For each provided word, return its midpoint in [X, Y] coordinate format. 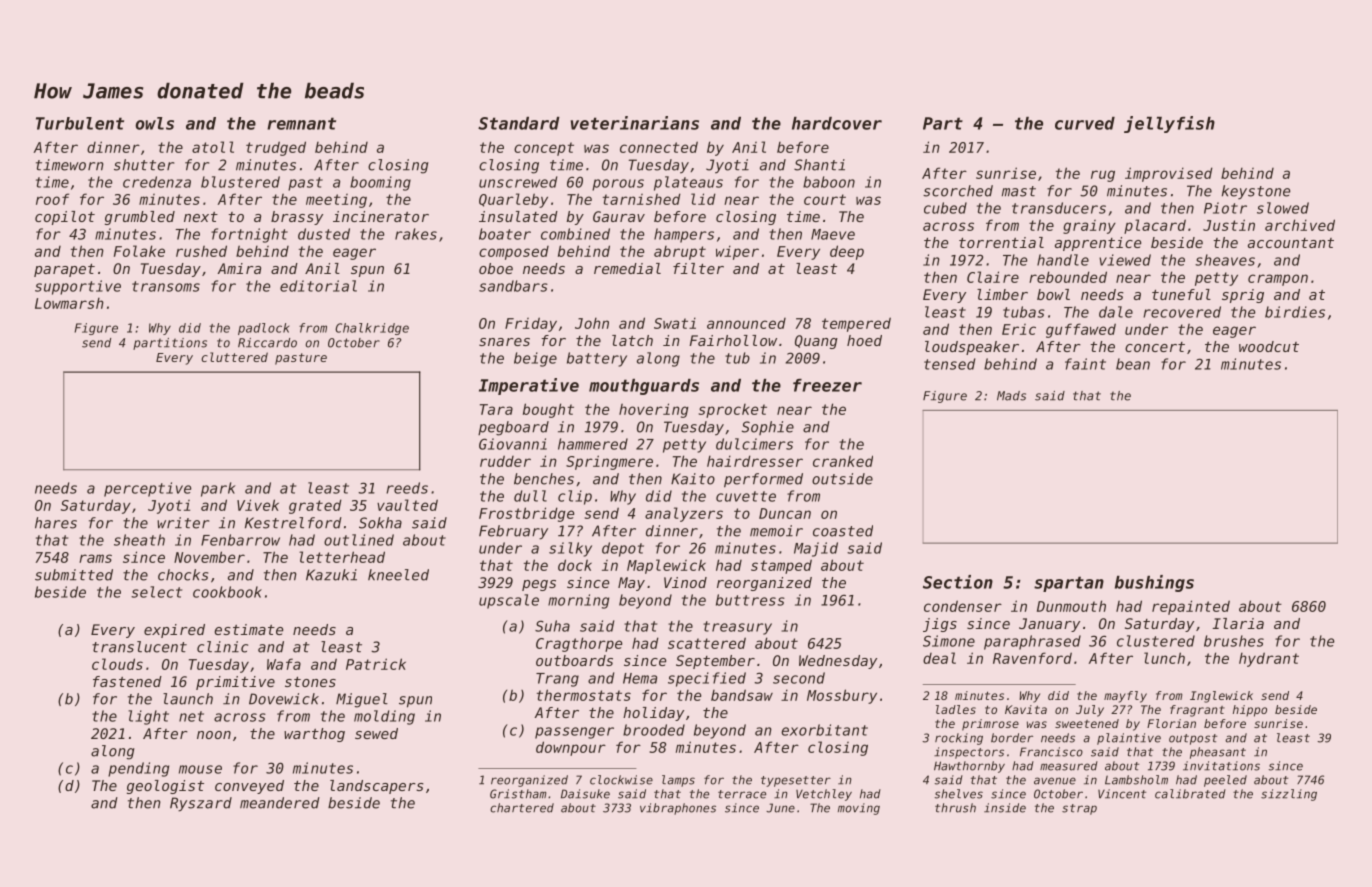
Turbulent [80, 123]
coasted [843, 531]
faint [1085, 364]
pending [138, 769]
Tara [496, 409]
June [780, 808]
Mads [1011, 396]
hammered [593, 444]
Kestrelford [293, 523]
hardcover [837, 123]
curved [1085, 123]
